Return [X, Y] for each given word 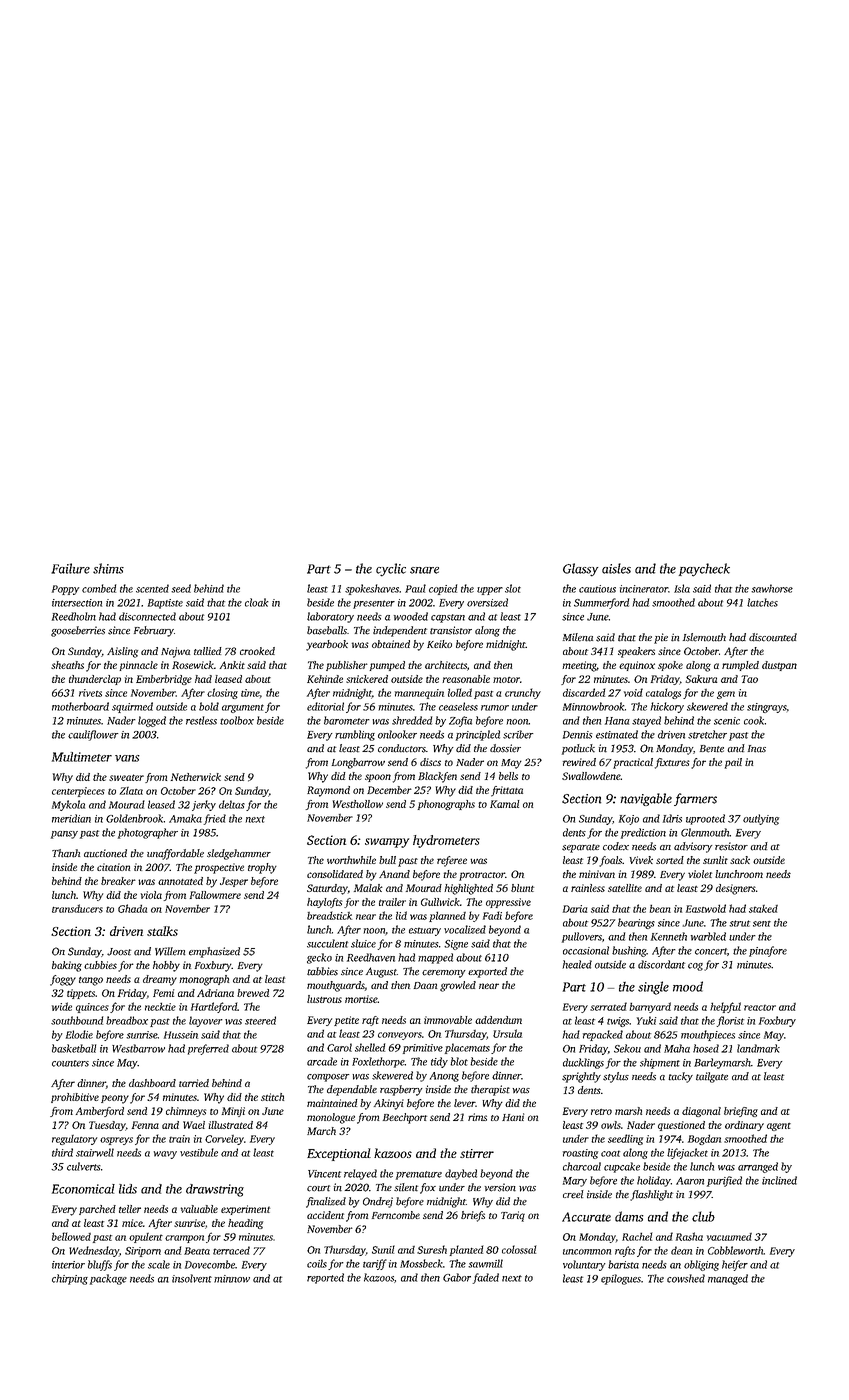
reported [325, 1278]
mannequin [419, 694]
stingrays [766, 708]
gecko [319, 958]
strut [739, 923]
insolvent [192, 1278]
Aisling [122, 652]
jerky [204, 805]
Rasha [689, 1236]
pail [733, 763]
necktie [160, 1006]
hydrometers [446, 841]
